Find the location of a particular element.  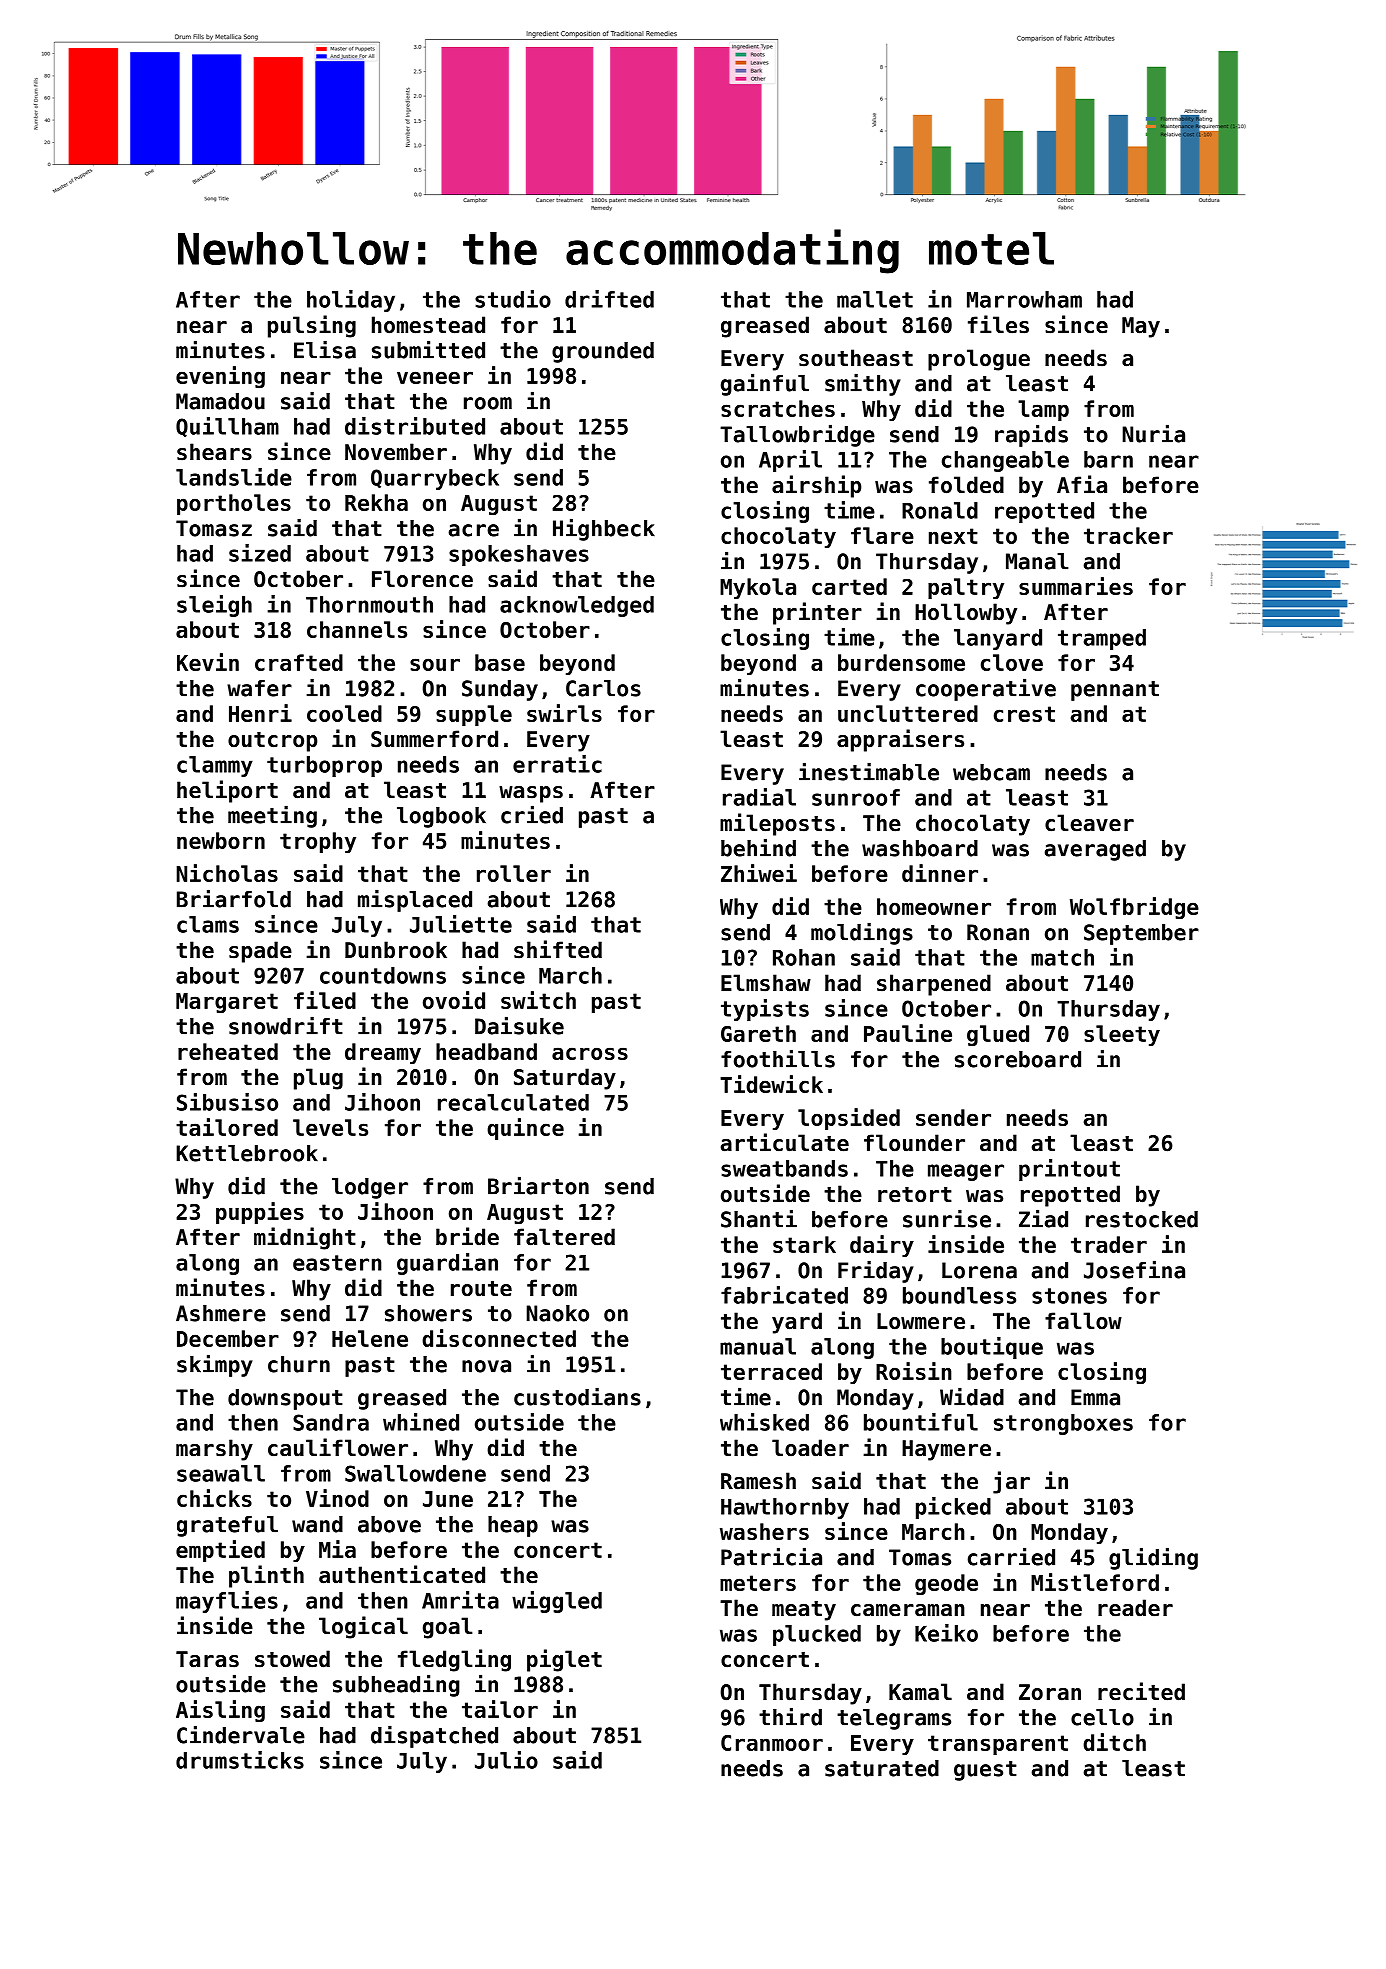

clams is located at coordinates (208, 924).
